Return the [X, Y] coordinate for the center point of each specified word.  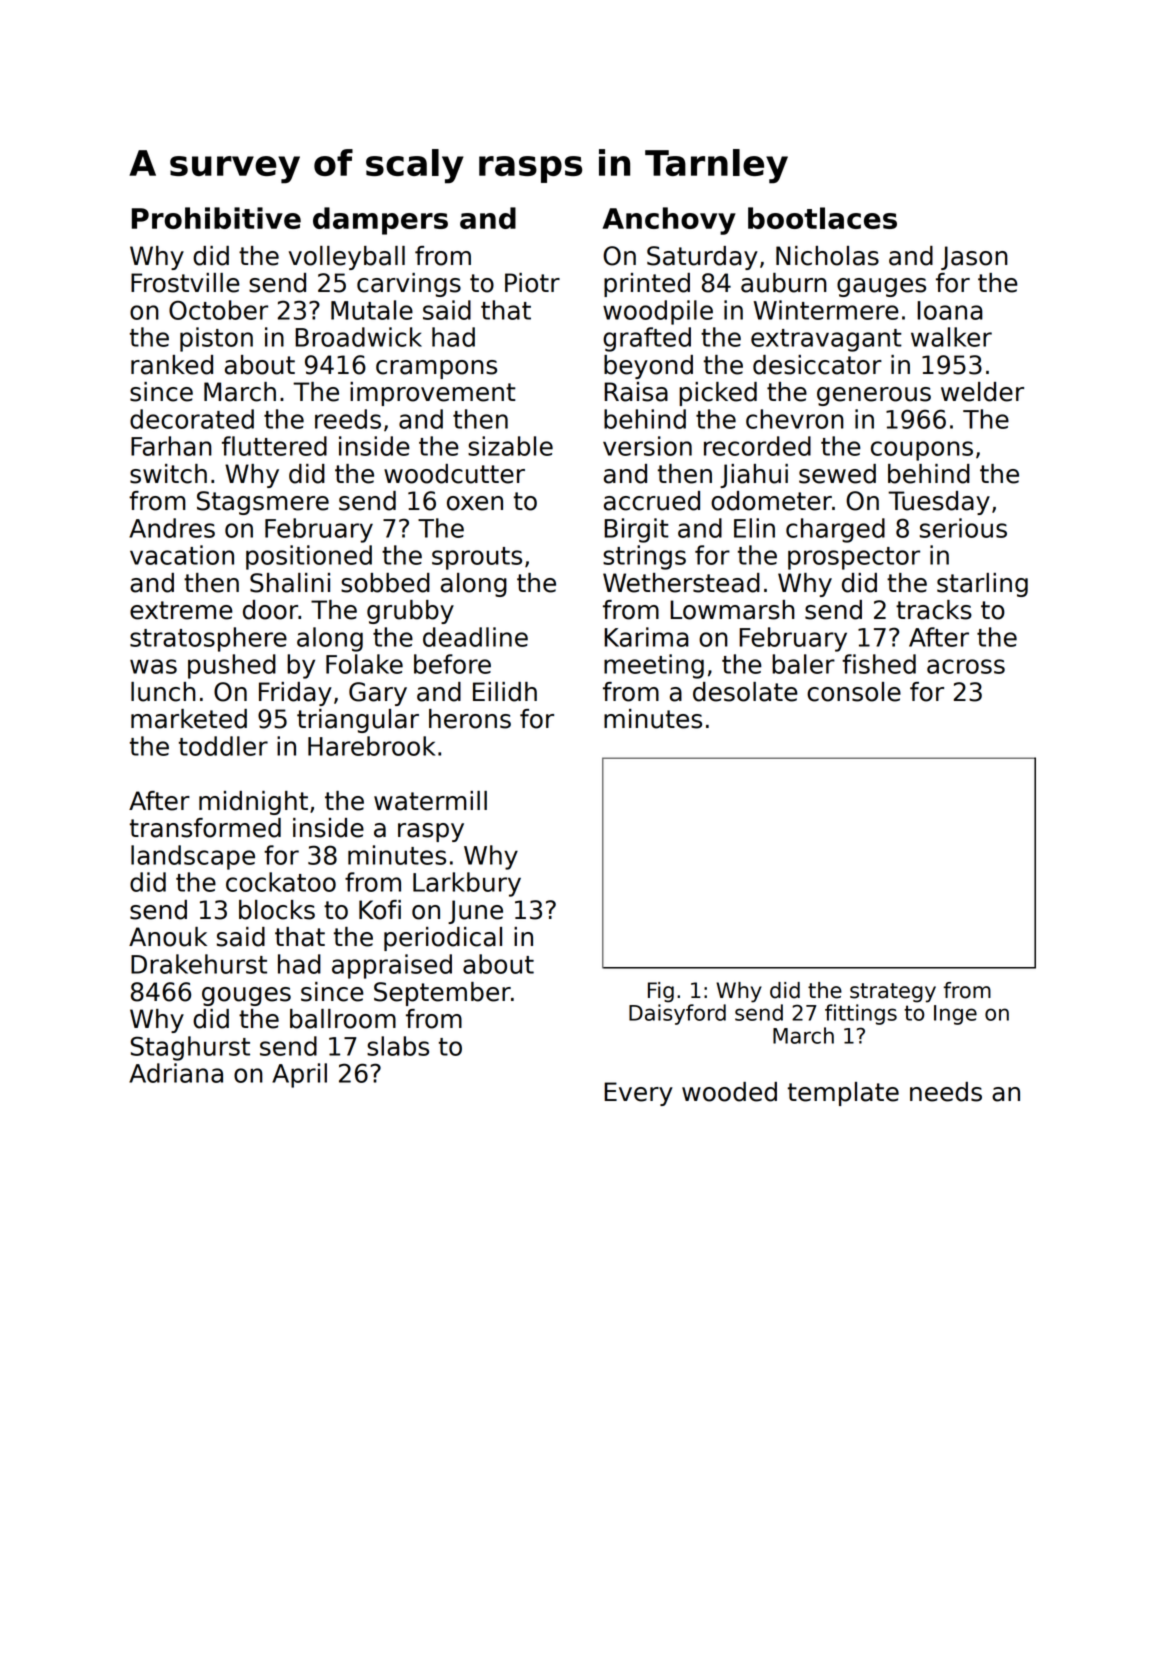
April [299, 1075]
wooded [729, 1092]
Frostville [185, 283]
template [843, 1094]
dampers [380, 221]
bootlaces [822, 218]
